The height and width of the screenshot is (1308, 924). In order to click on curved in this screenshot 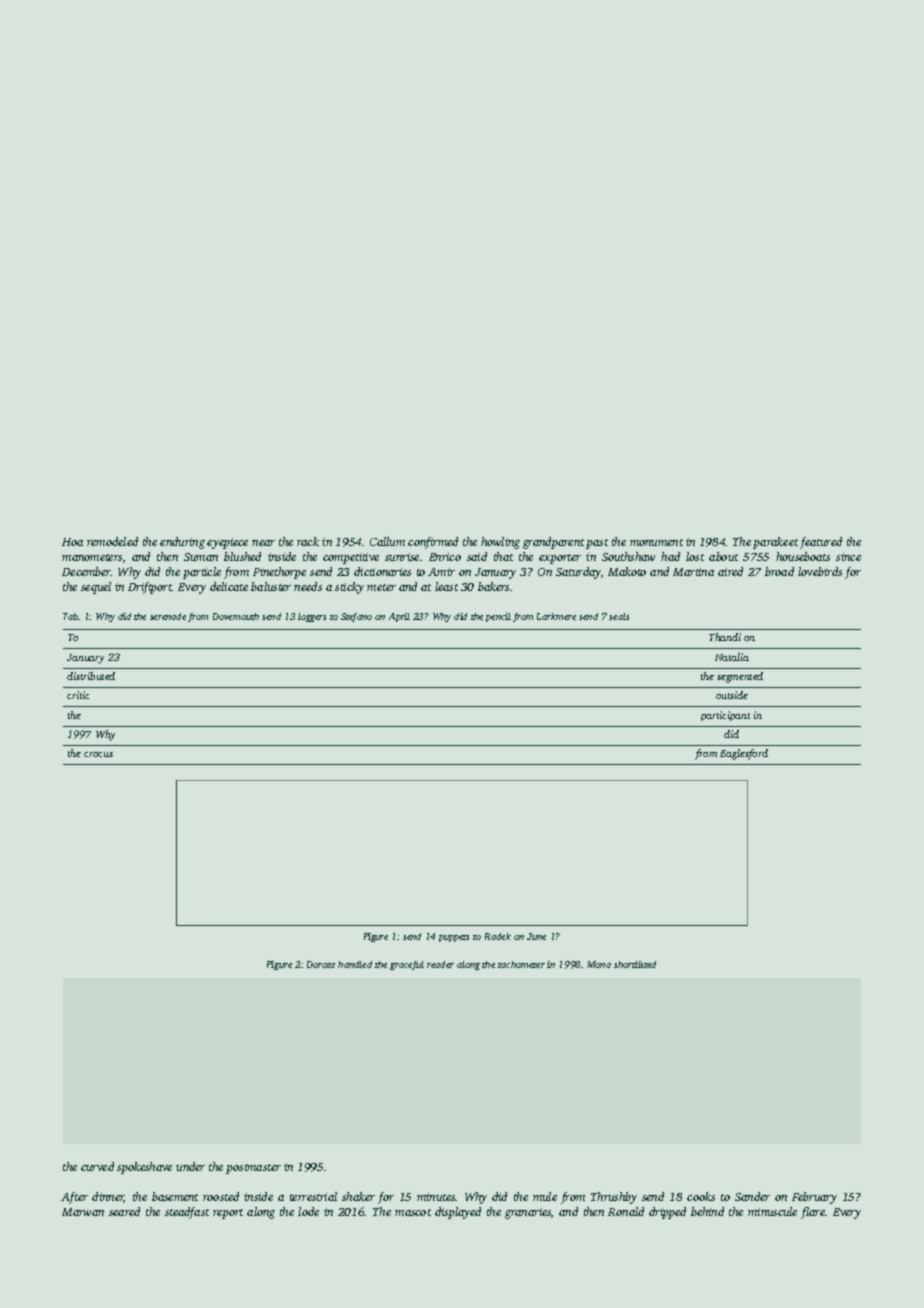, I will do `click(97, 1166)`.
